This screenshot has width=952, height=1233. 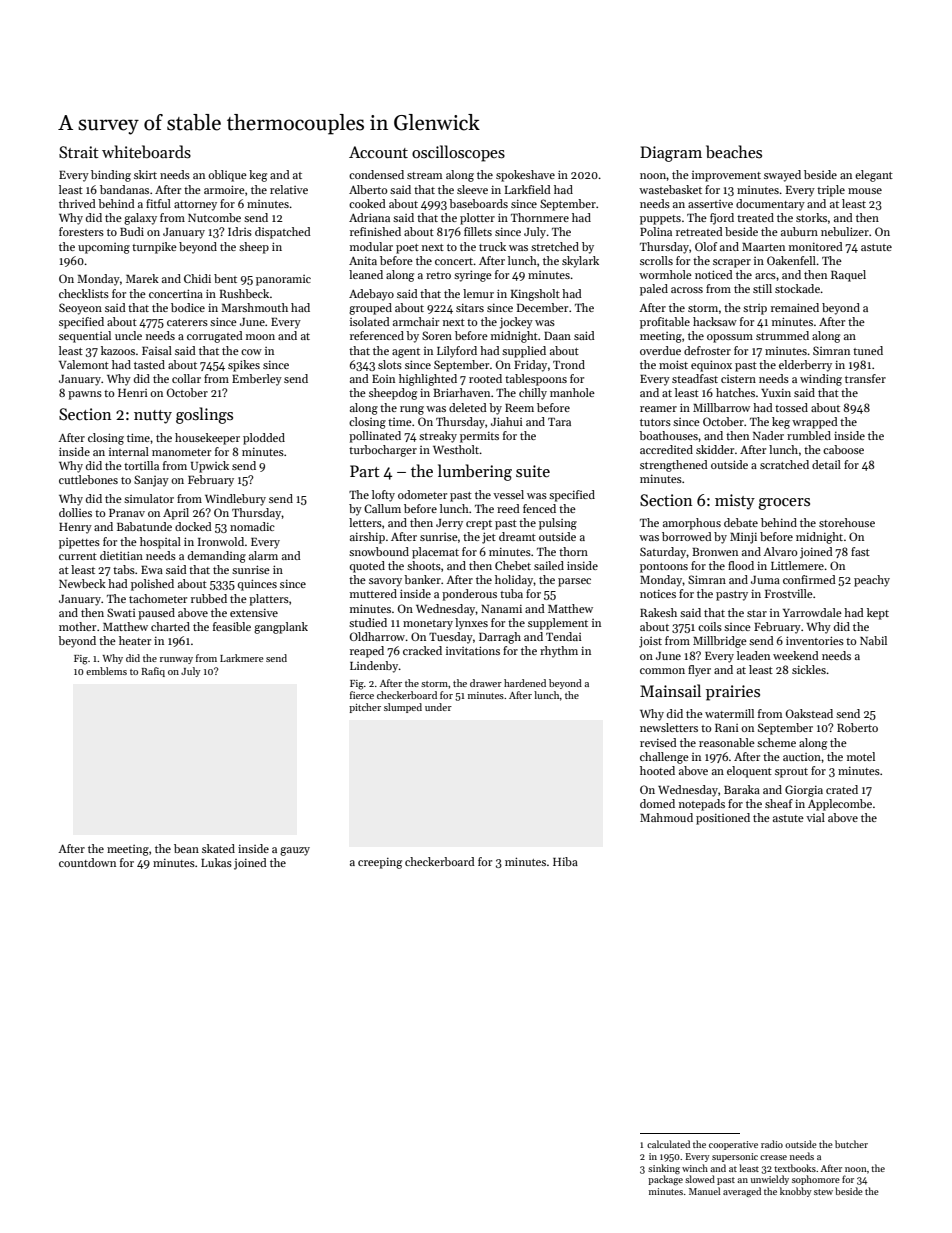 What do you see at coordinates (565, 861) in the screenshot?
I see `Hiba` at bounding box center [565, 861].
